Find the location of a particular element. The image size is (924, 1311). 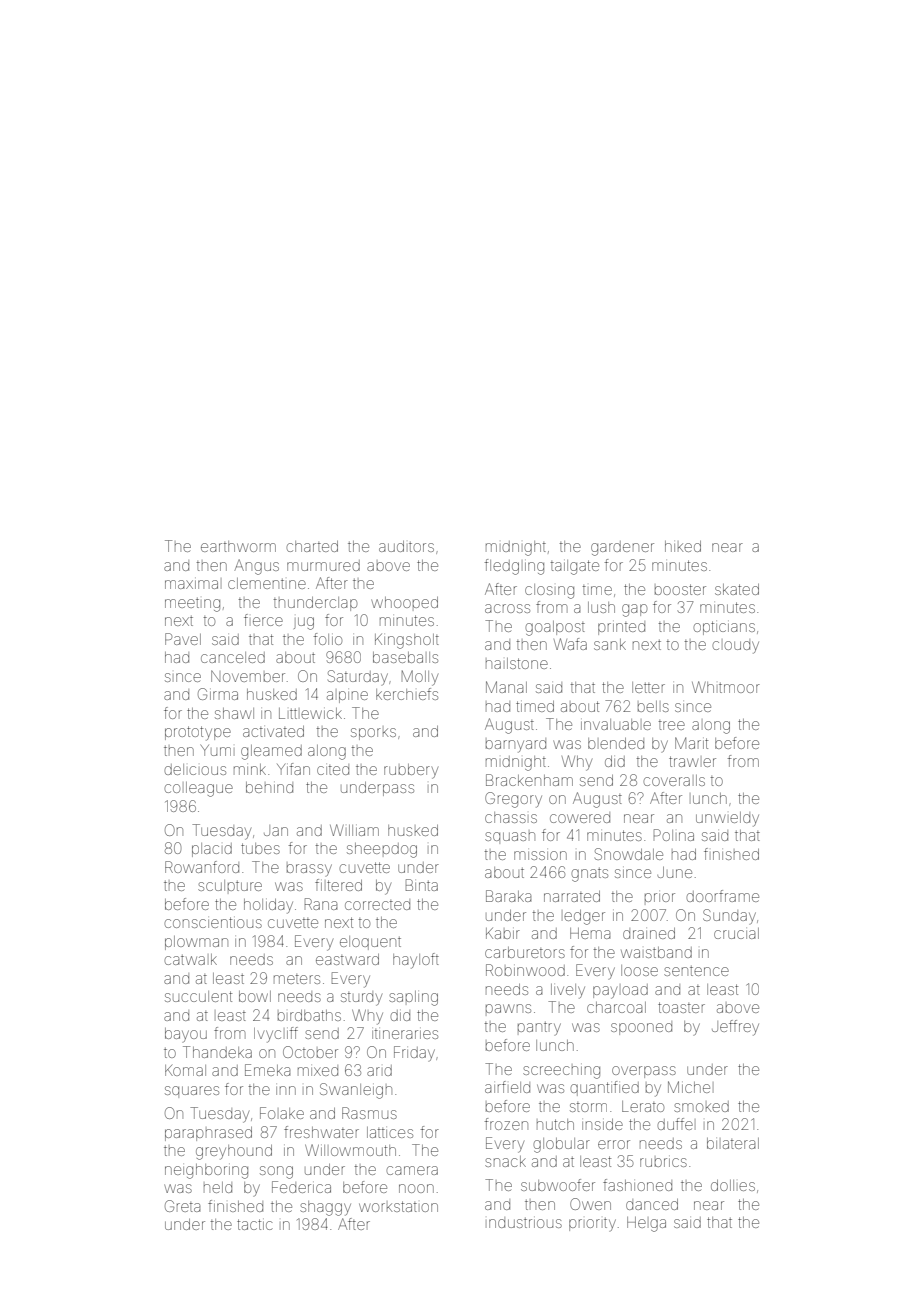

waistband is located at coordinates (656, 952).
